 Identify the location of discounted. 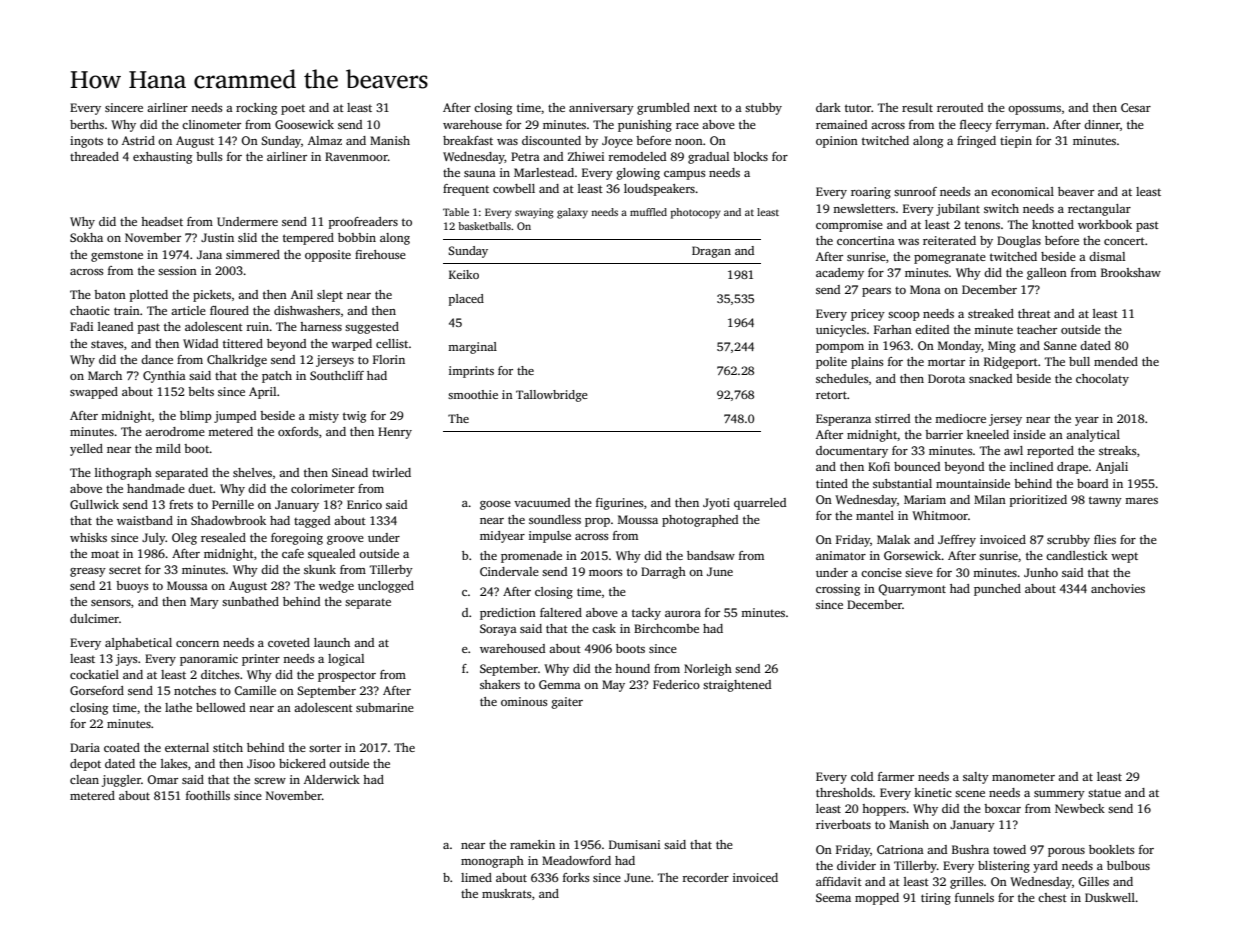
(551, 140).
